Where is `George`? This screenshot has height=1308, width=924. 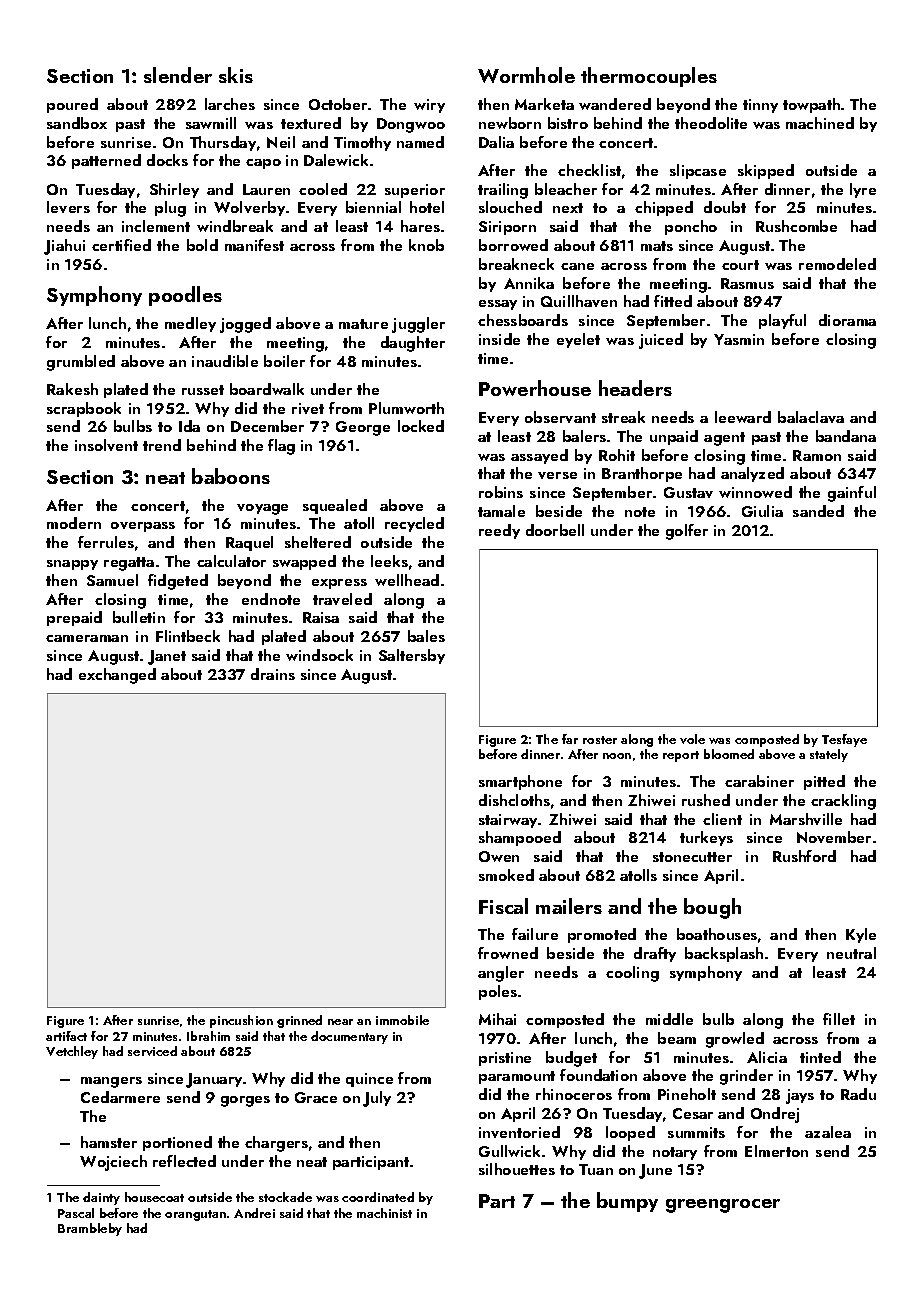 George is located at coordinates (363, 428).
